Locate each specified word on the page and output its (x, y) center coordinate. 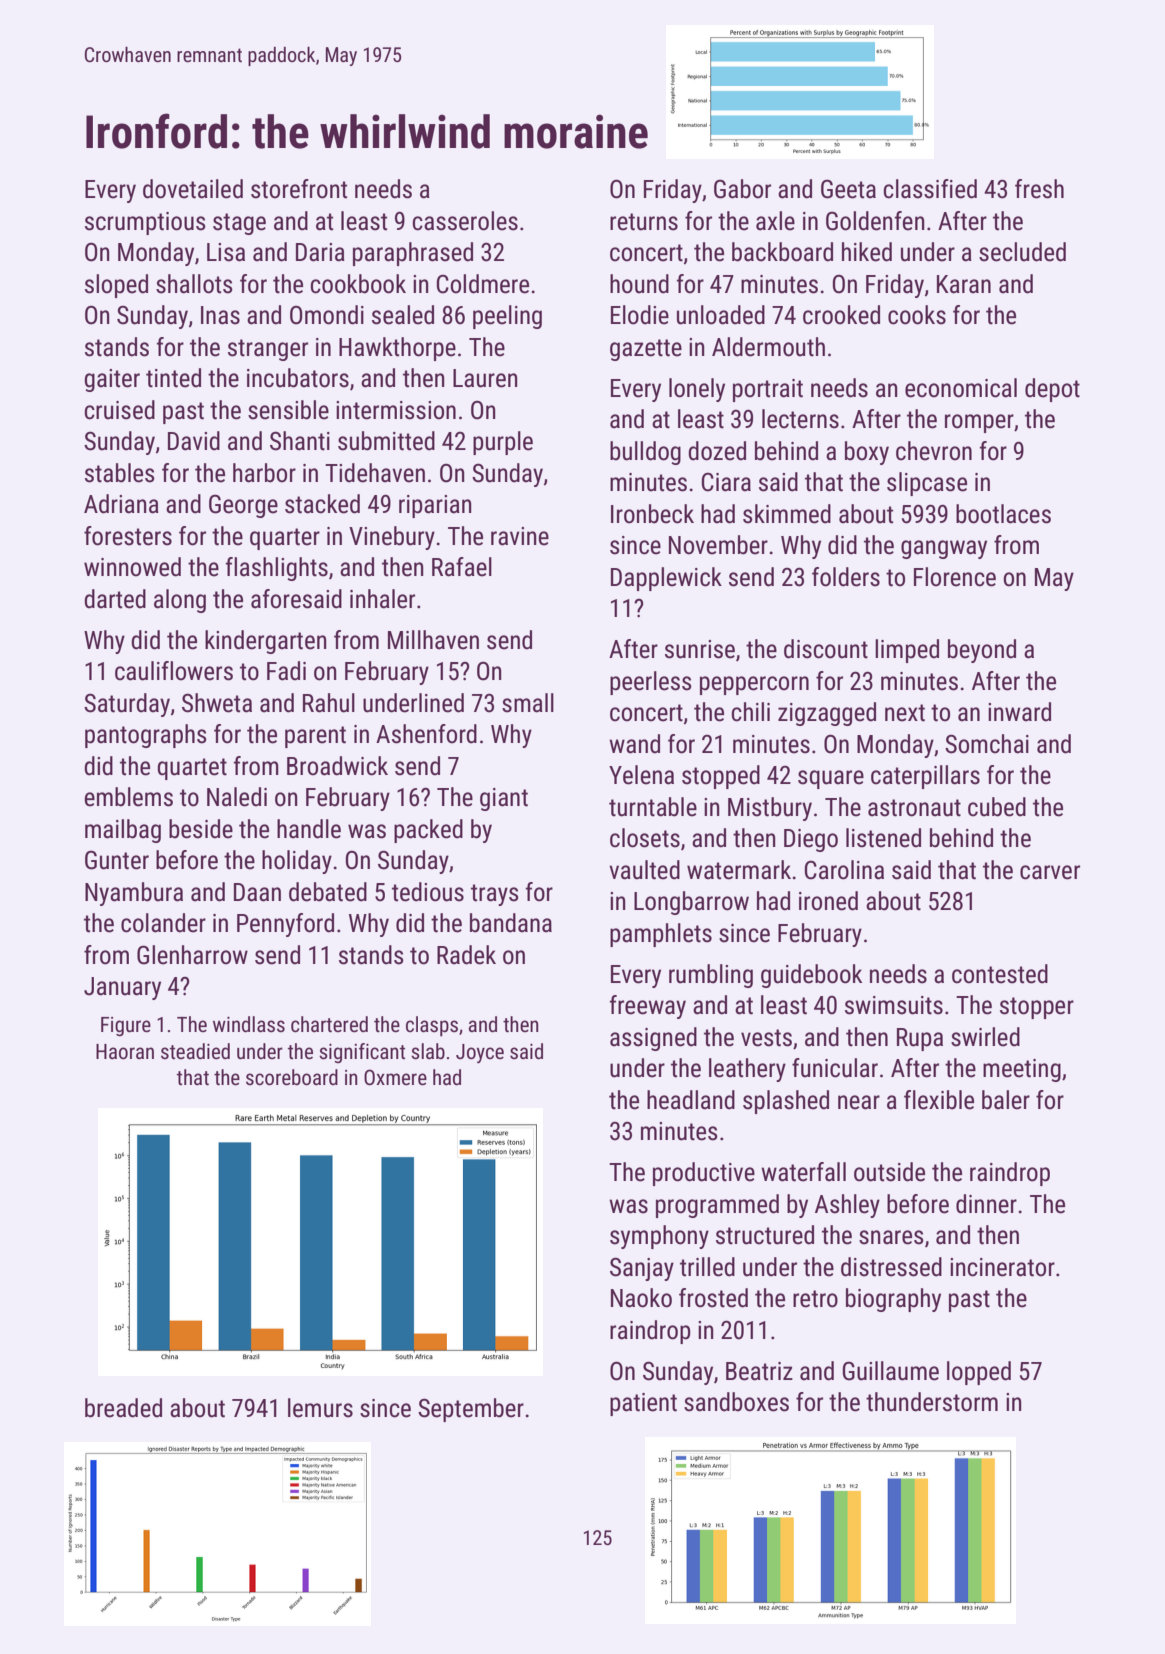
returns (644, 222)
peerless (651, 683)
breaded (123, 1408)
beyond (982, 651)
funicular (835, 1068)
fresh (1039, 189)
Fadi (286, 671)
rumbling (711, 976)
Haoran (125, 1051)
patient (643, 1404)
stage (239, 224)
